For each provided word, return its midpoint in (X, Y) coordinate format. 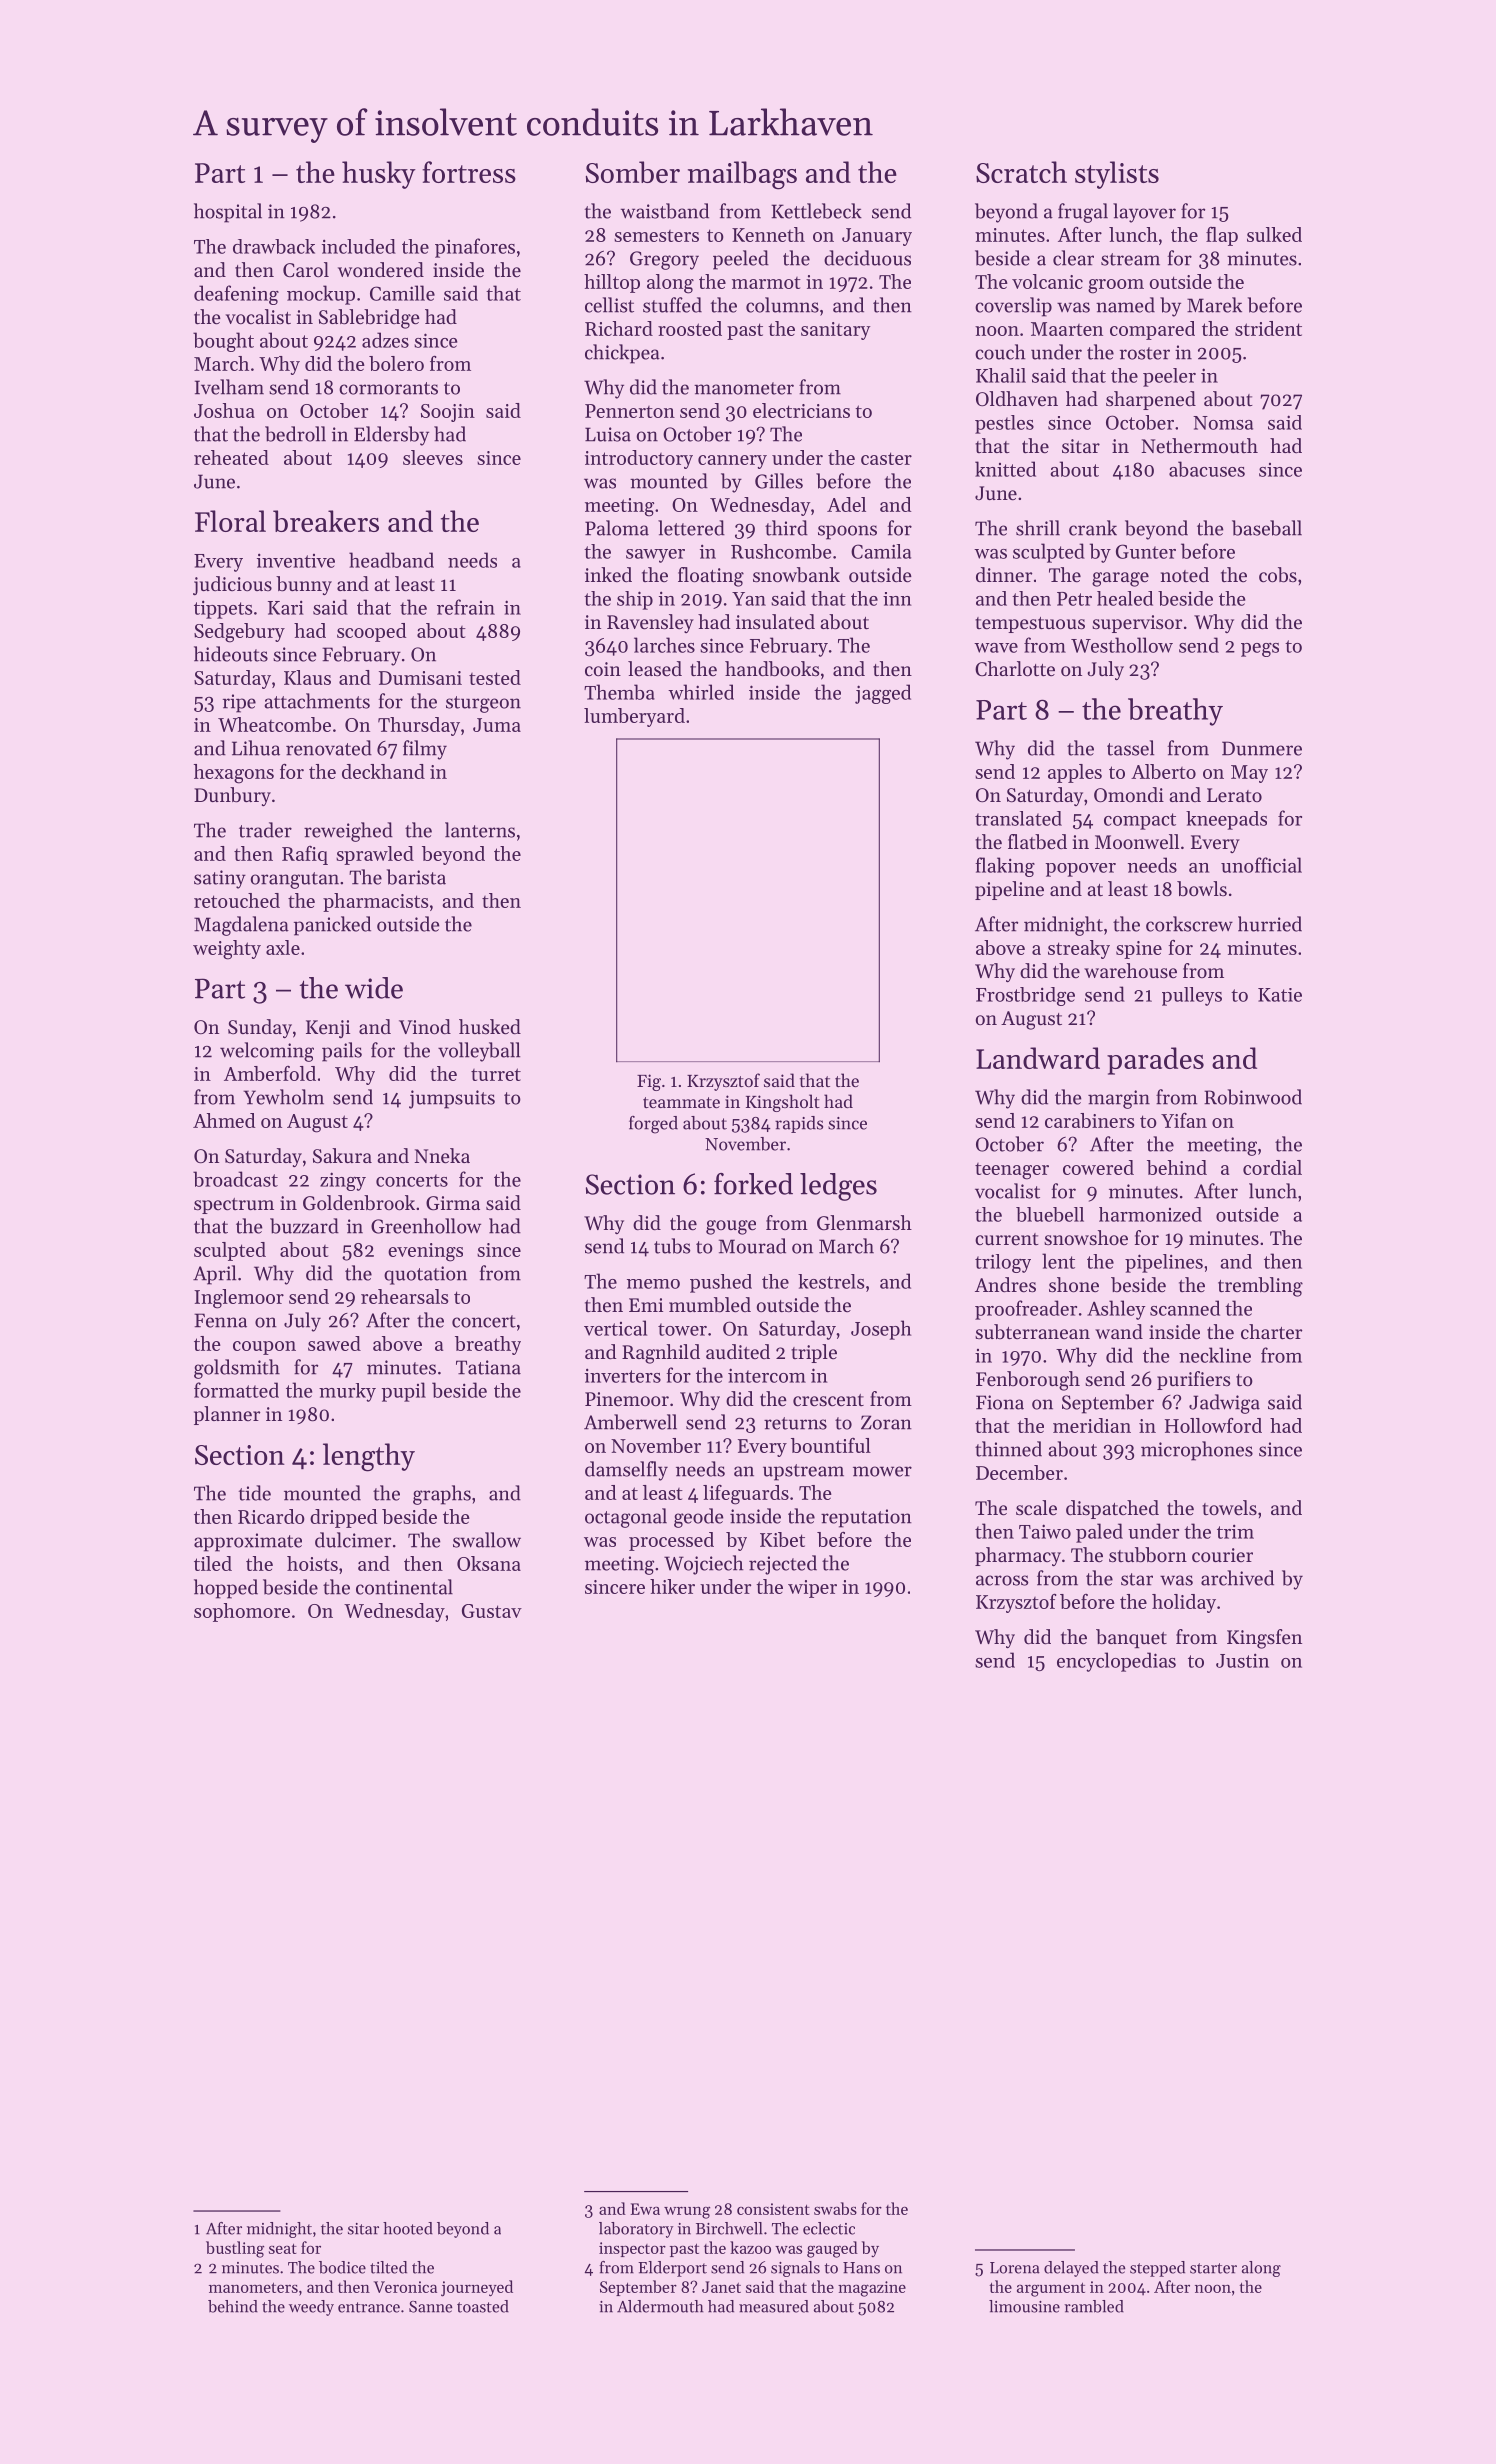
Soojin (448, 413)
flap (1222, 236)
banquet (1131, 1638)
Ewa (645, 2209)
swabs (835, 2208)
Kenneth (768, 234)
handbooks (772, 669)
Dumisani (420, 678)
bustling (235, 2249)
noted (1185, 575)
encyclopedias (1116, 1662)
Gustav (492, 1611)
